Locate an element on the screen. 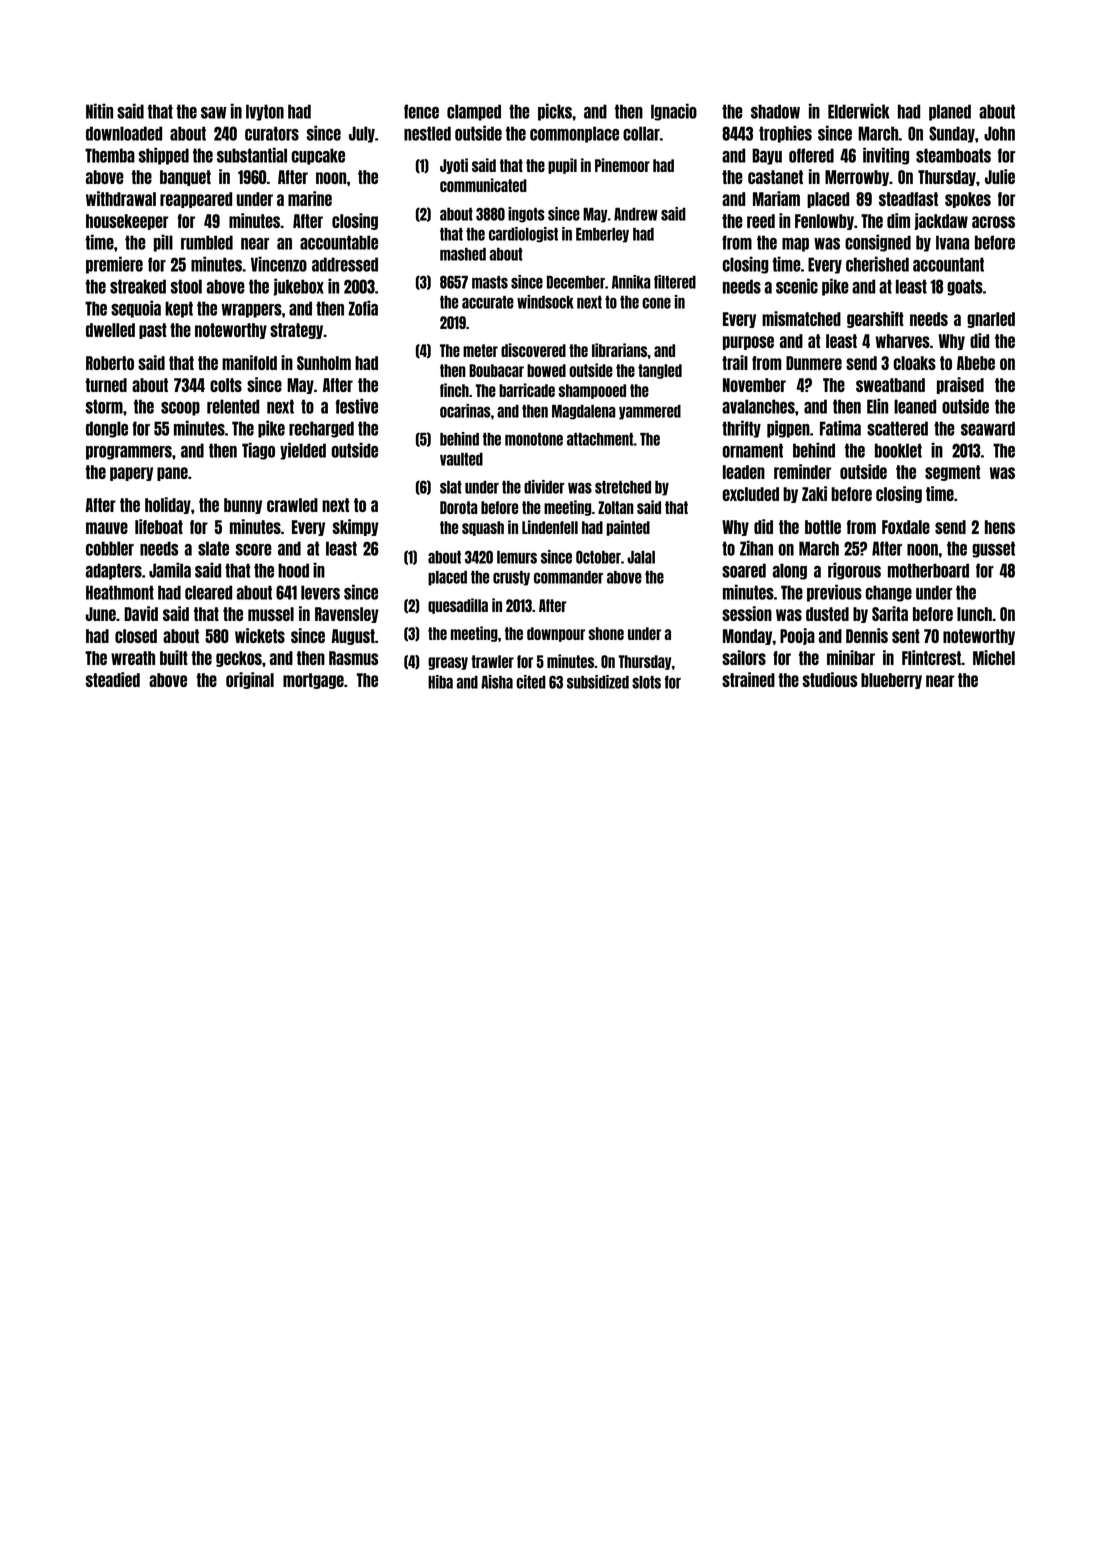  offered is located at coordinates (811, 155).
